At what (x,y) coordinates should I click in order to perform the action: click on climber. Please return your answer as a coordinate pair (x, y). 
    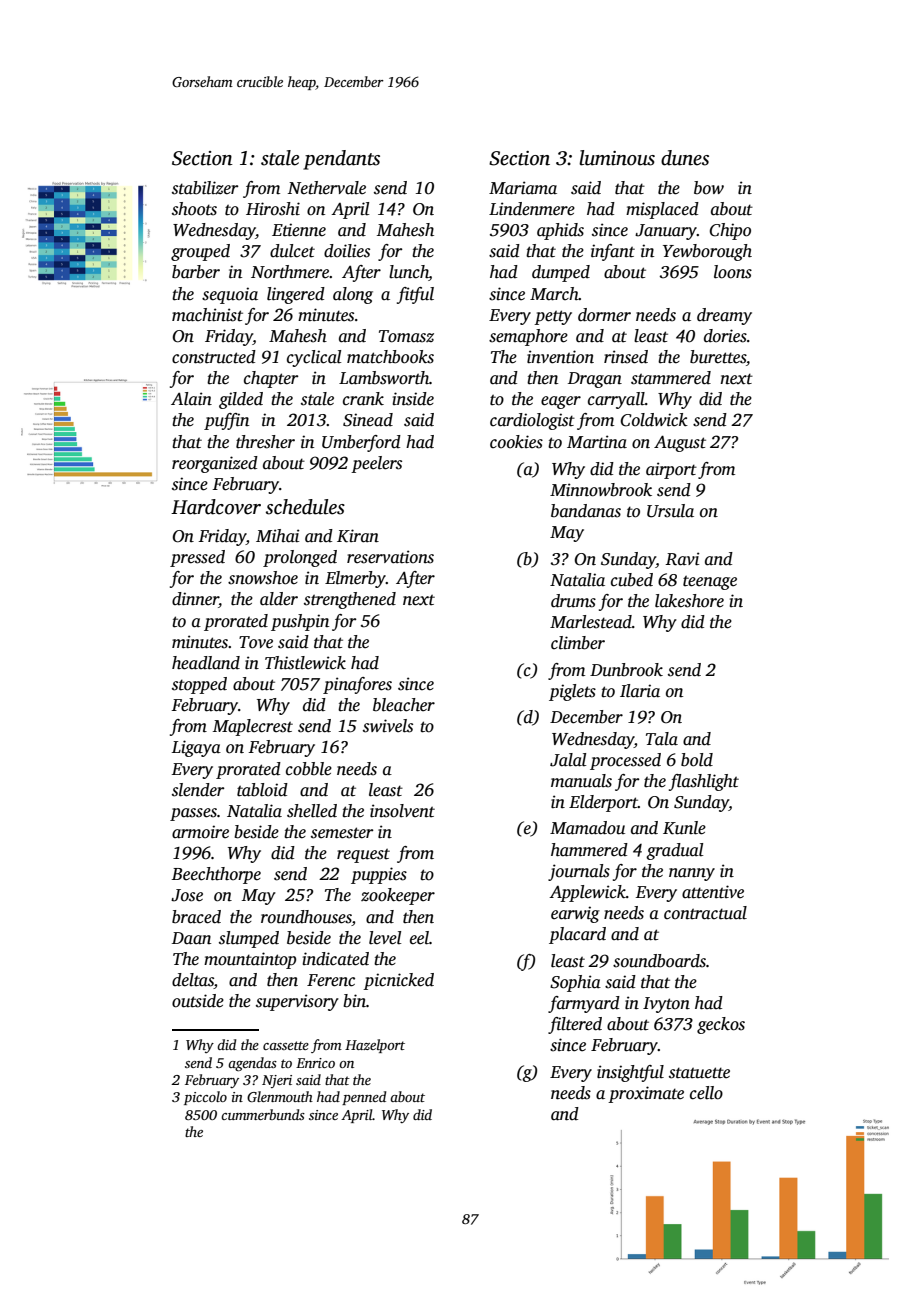
    Looking at the image, I should click on (578, 643).
